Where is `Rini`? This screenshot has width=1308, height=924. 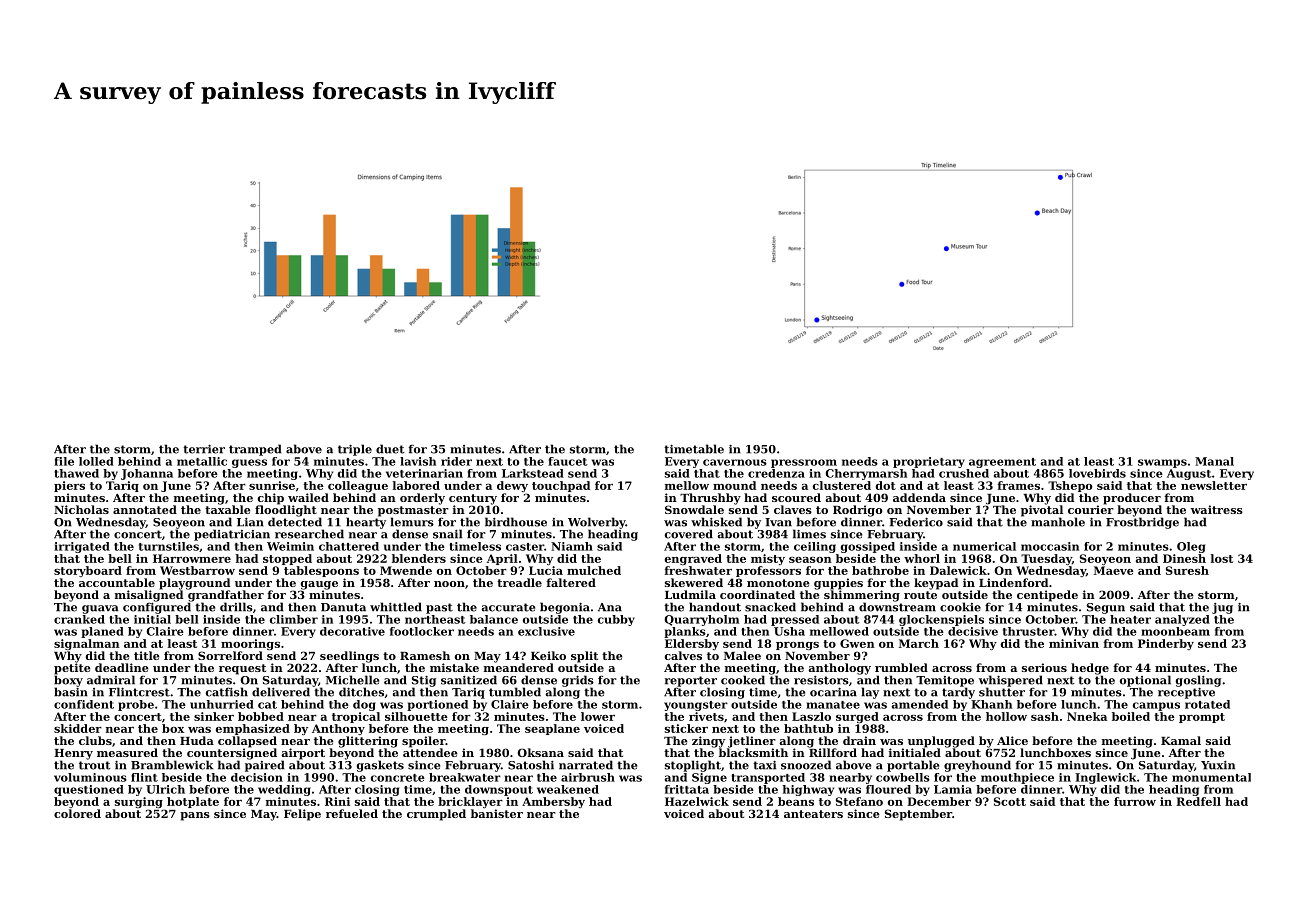
Rini is located at coordinates (337, 801).
